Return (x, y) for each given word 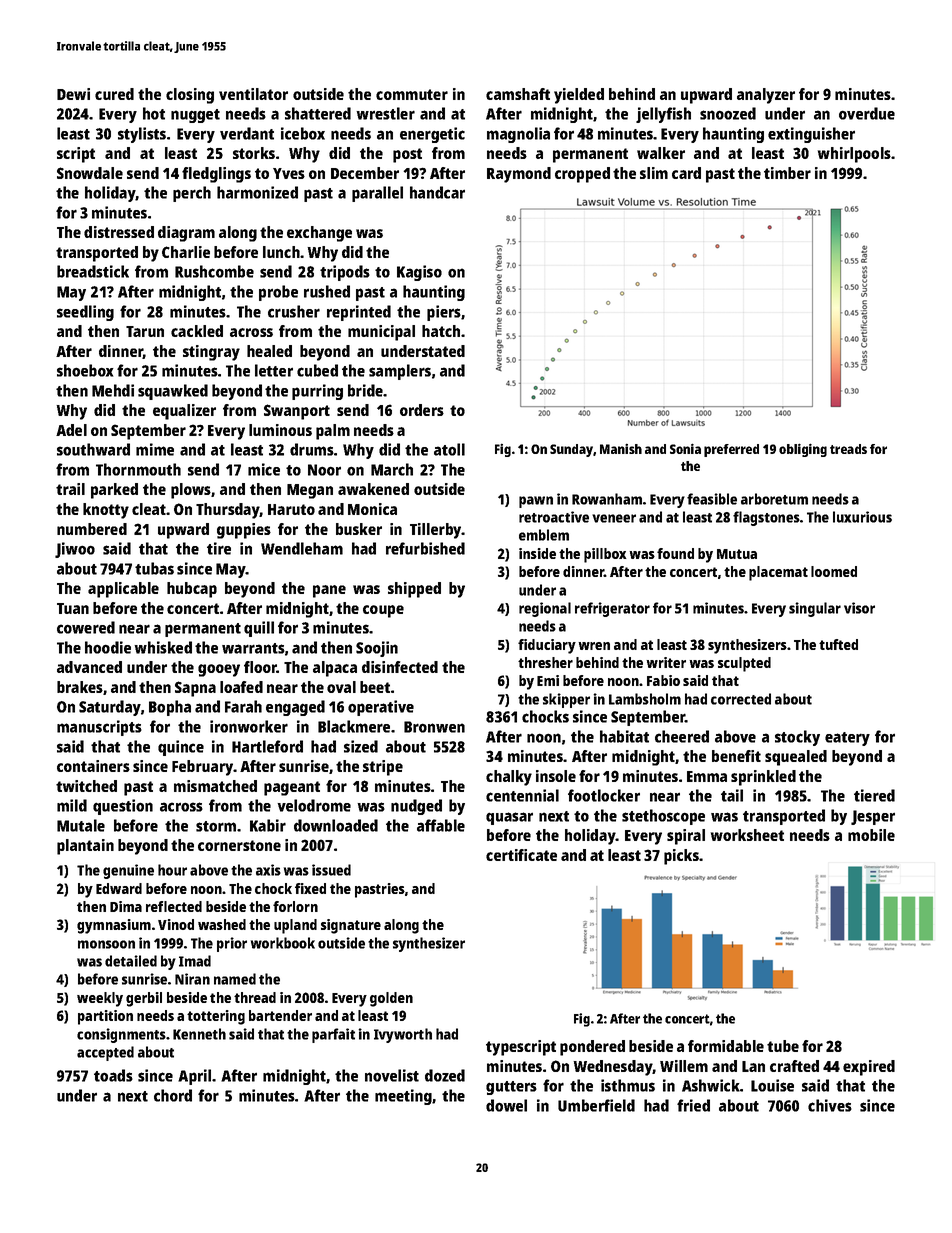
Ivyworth (403, 1035)
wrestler (385, 113)
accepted (105, 1053)
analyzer (766, 96)
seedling (85, 313)
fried (693, 1105)
